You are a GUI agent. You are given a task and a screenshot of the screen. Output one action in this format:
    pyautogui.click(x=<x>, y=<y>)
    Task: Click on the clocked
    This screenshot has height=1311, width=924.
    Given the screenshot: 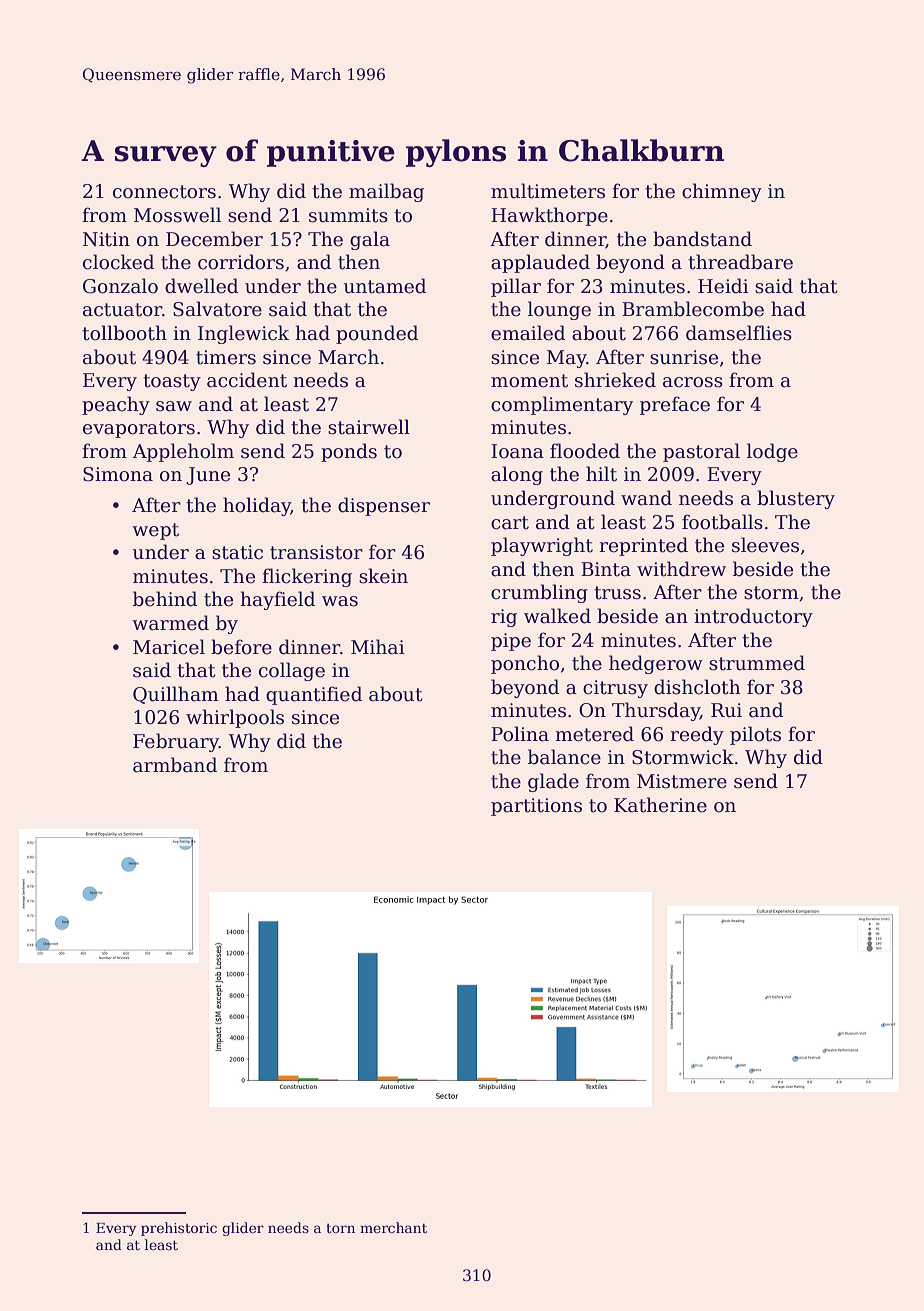 What is the action you would take?
    pyautogui.click(x=118, y=262)
